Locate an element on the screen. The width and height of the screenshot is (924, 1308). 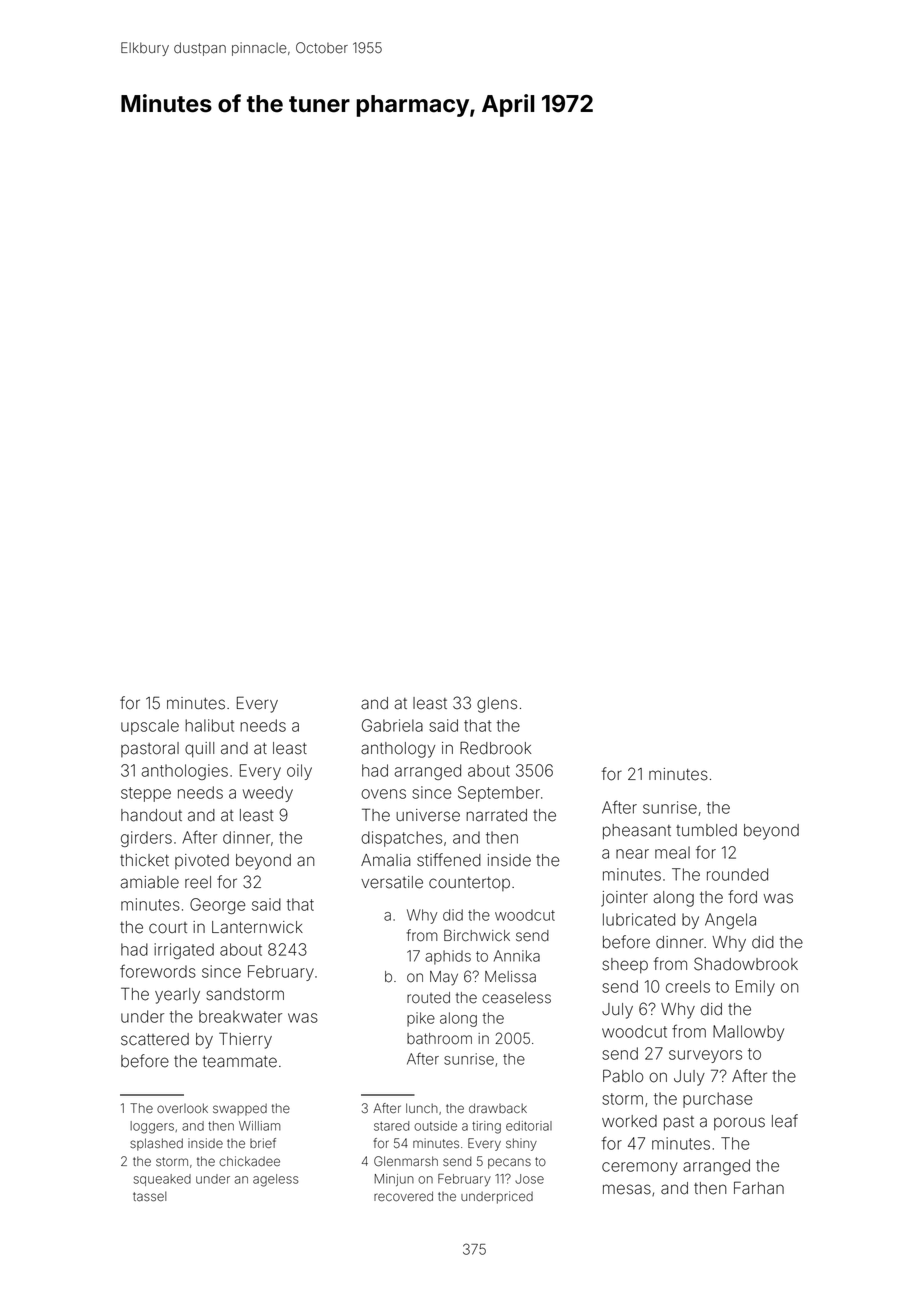
glens is located at coordinates (497, 705).
